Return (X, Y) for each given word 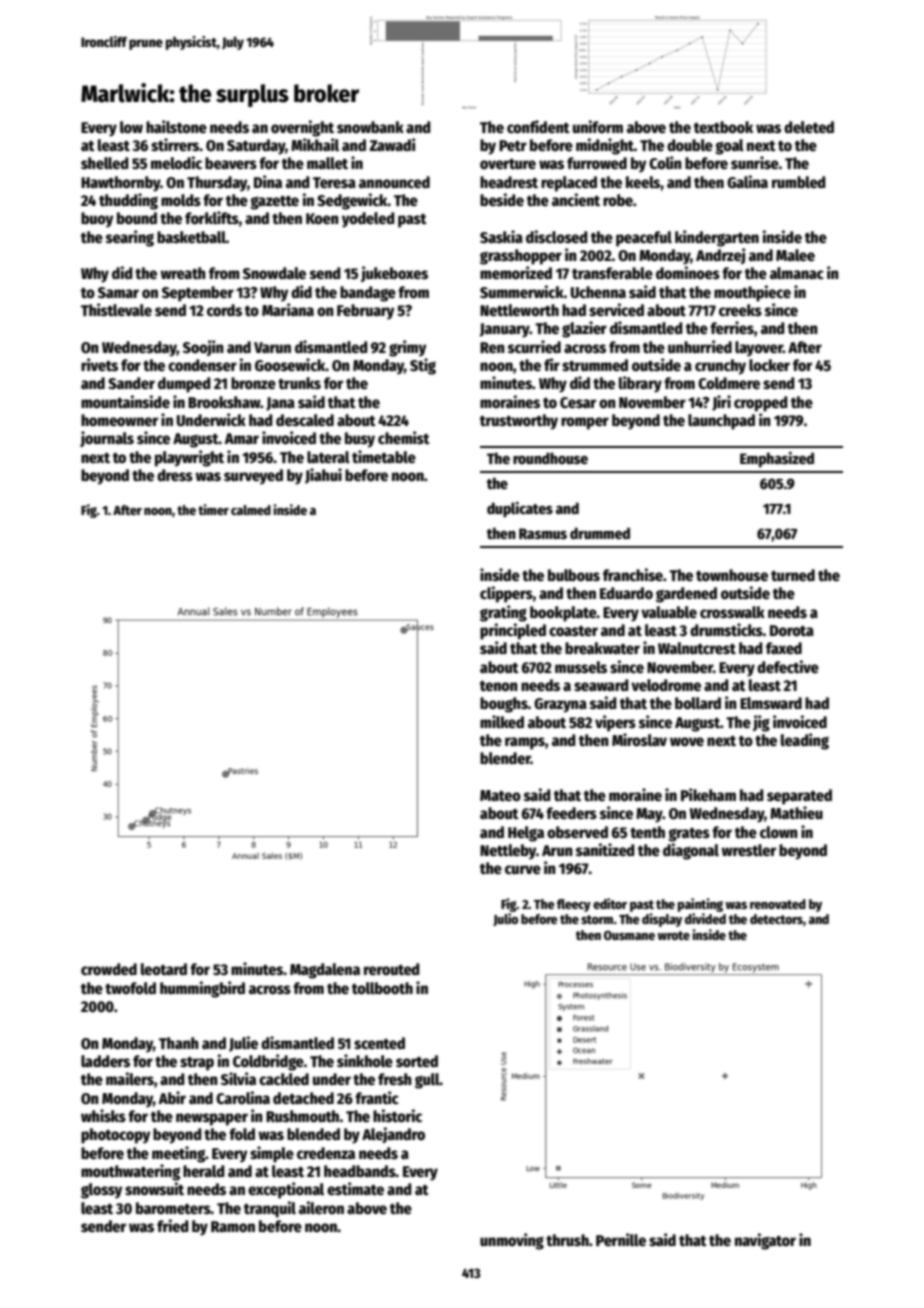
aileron (321, 1207)
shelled (105, 163)
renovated (778, 904)
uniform (598, 126)
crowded (109, 969)
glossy (101, 1191)
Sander (131, 383)
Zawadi (392, 144)
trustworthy (519, 422)
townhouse (732, 575)
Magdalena (325, 971)
